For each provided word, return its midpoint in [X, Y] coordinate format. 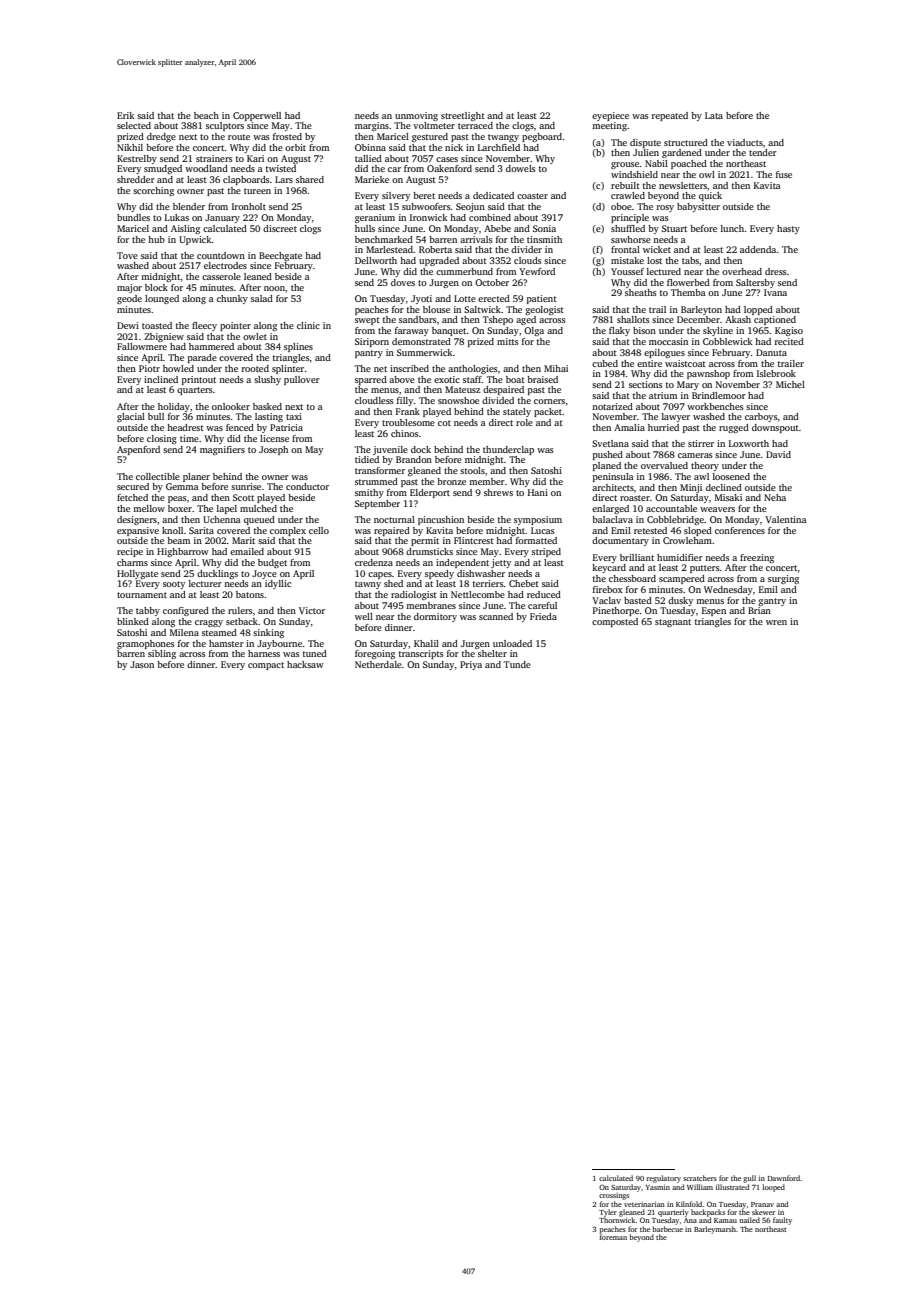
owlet [255, 336]
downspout [775, 428]
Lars [284, 179]
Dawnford [784, 1178]
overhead [742, 271]
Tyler [608, 1213]
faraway [412, 331]
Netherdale [378, 664]
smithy [369, 493]
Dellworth [376, 260]
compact [266, 666]
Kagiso [789, 331]
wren [776, 622]
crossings [614, 1196]
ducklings [217, 574]
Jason [142, 664]
